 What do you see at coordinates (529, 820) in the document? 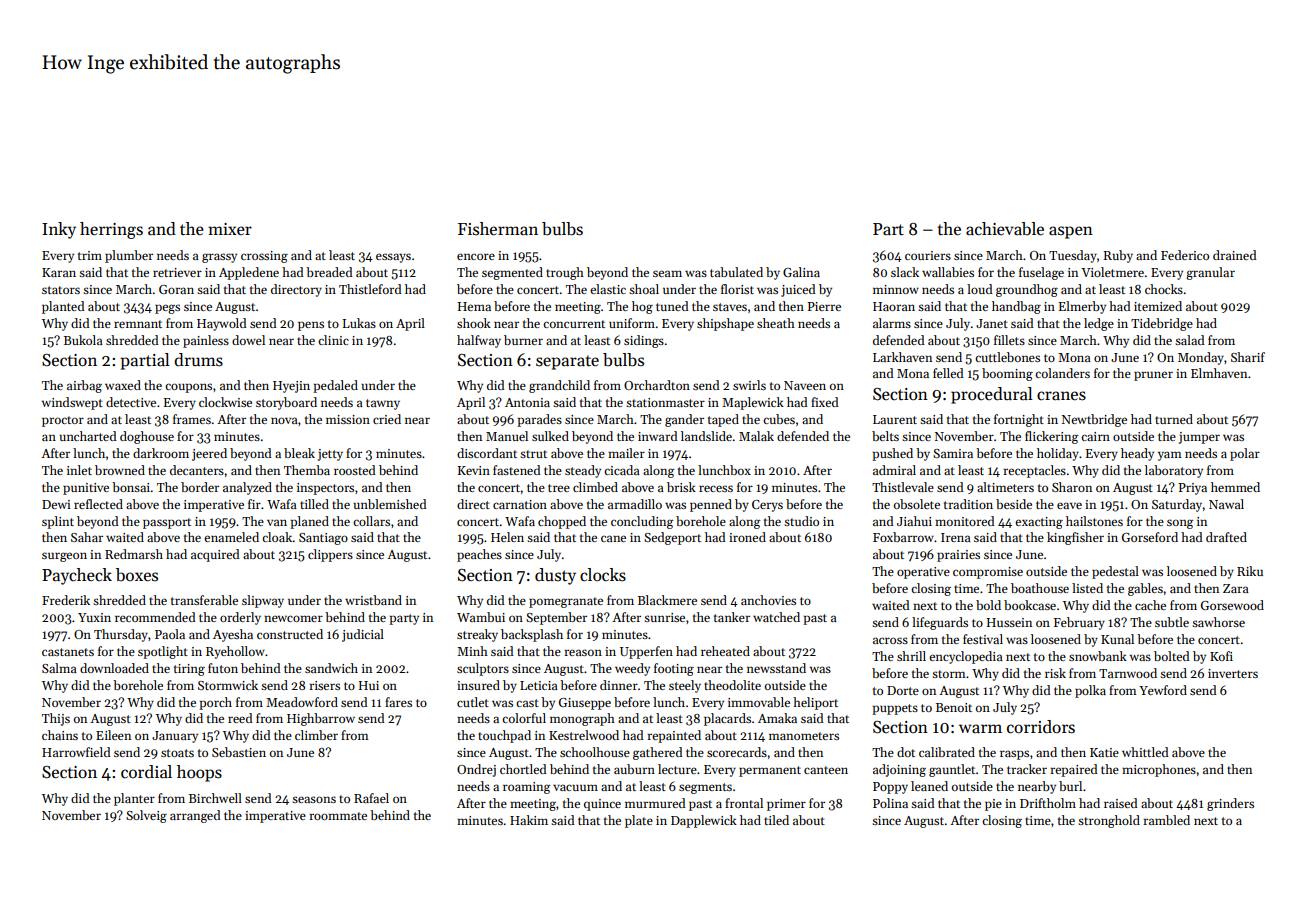
I see `Hakim` at bounding box center [529, 820].
